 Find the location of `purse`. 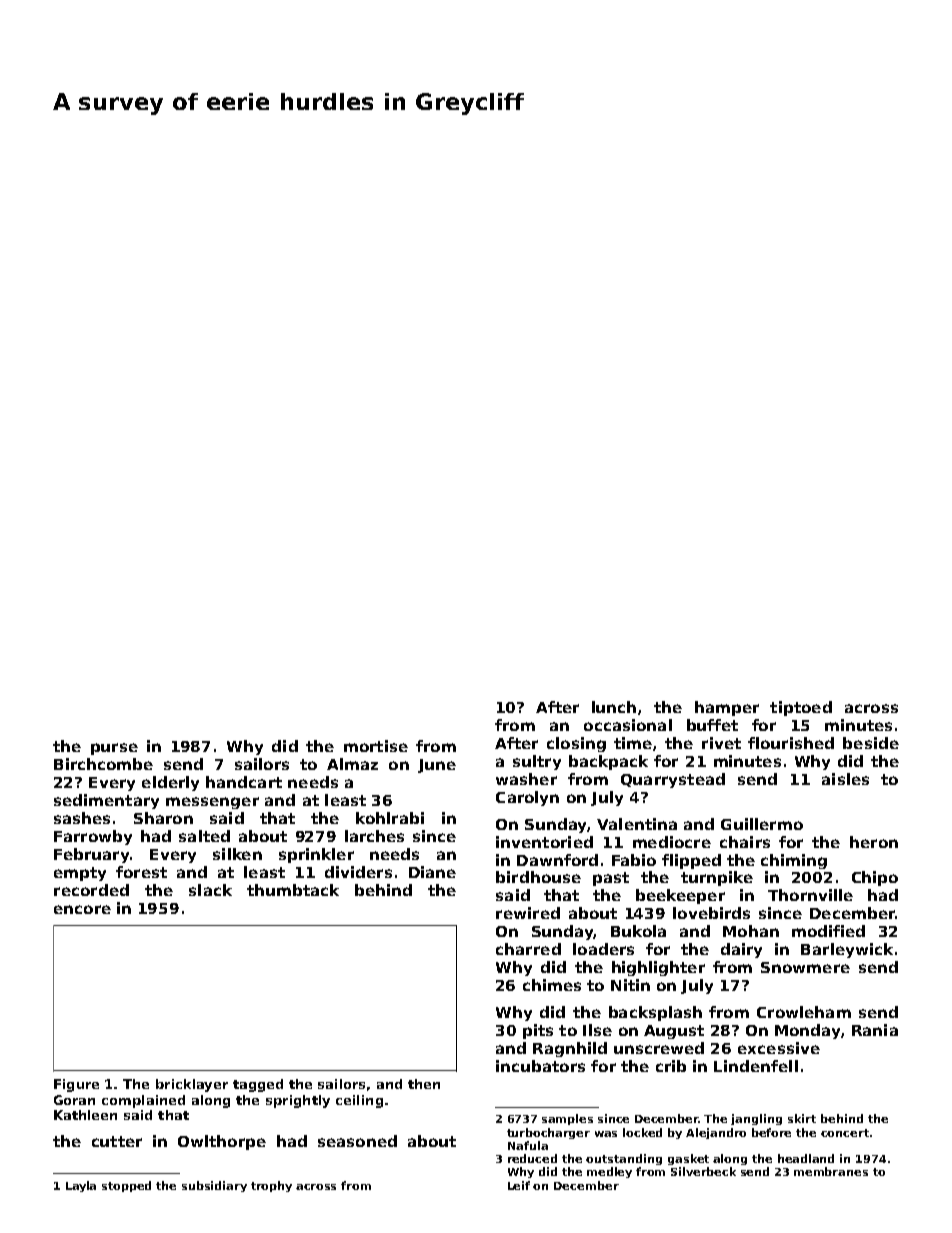

purse is located at coordinates (114, 749).
